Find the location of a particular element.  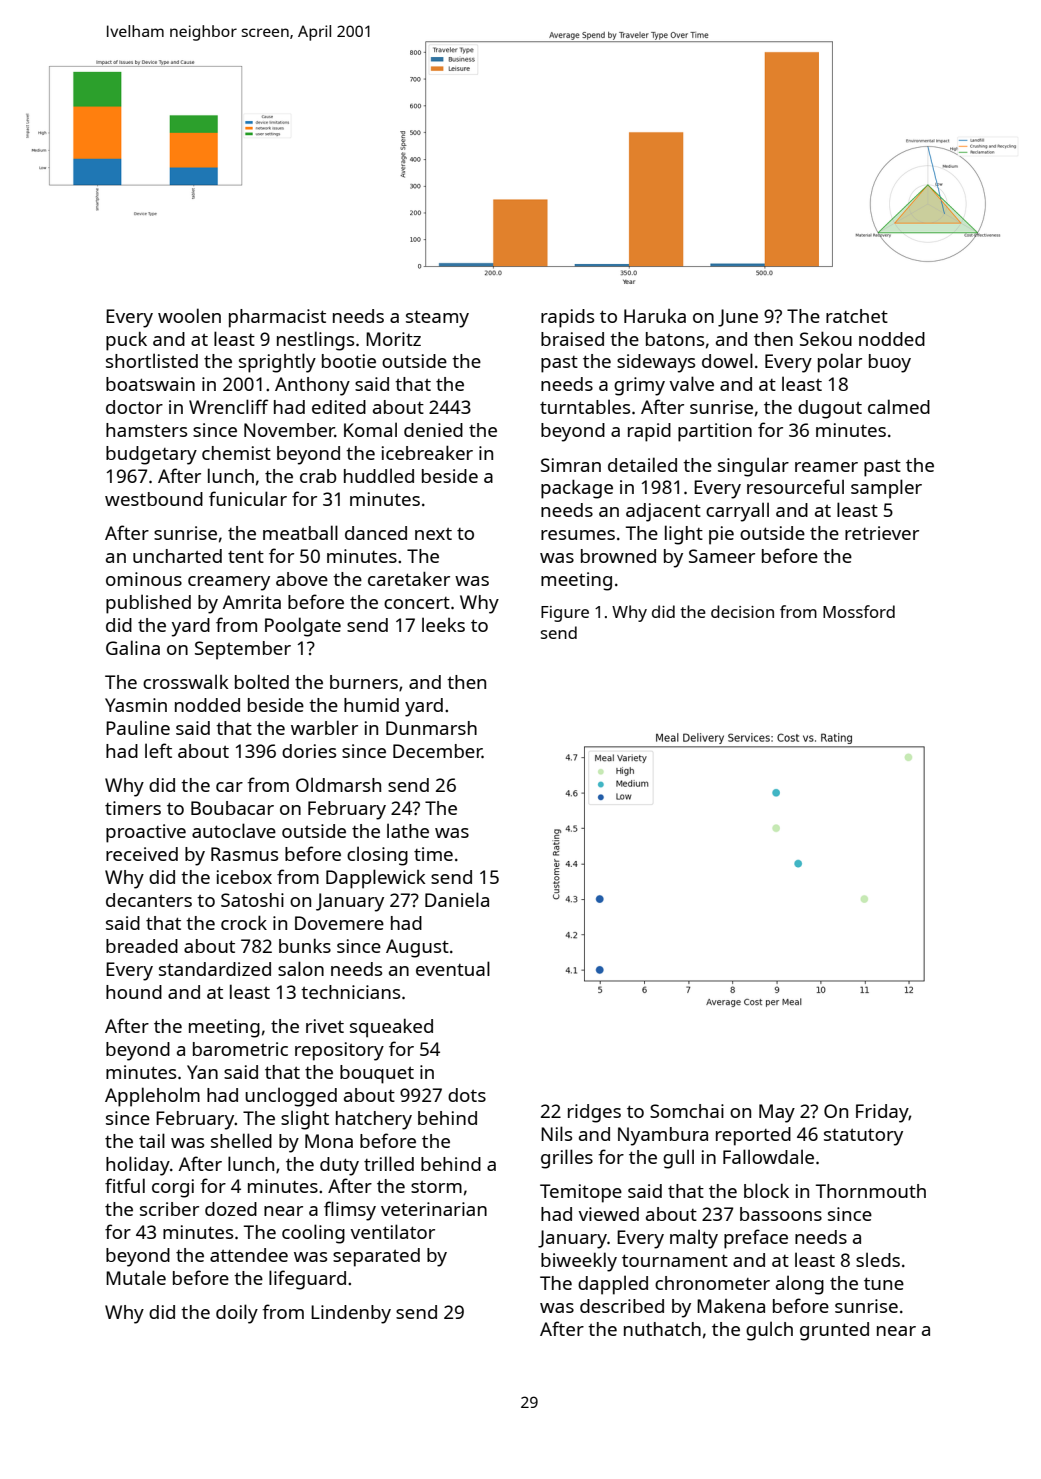

doily is located at coordinates (237, 1314).
